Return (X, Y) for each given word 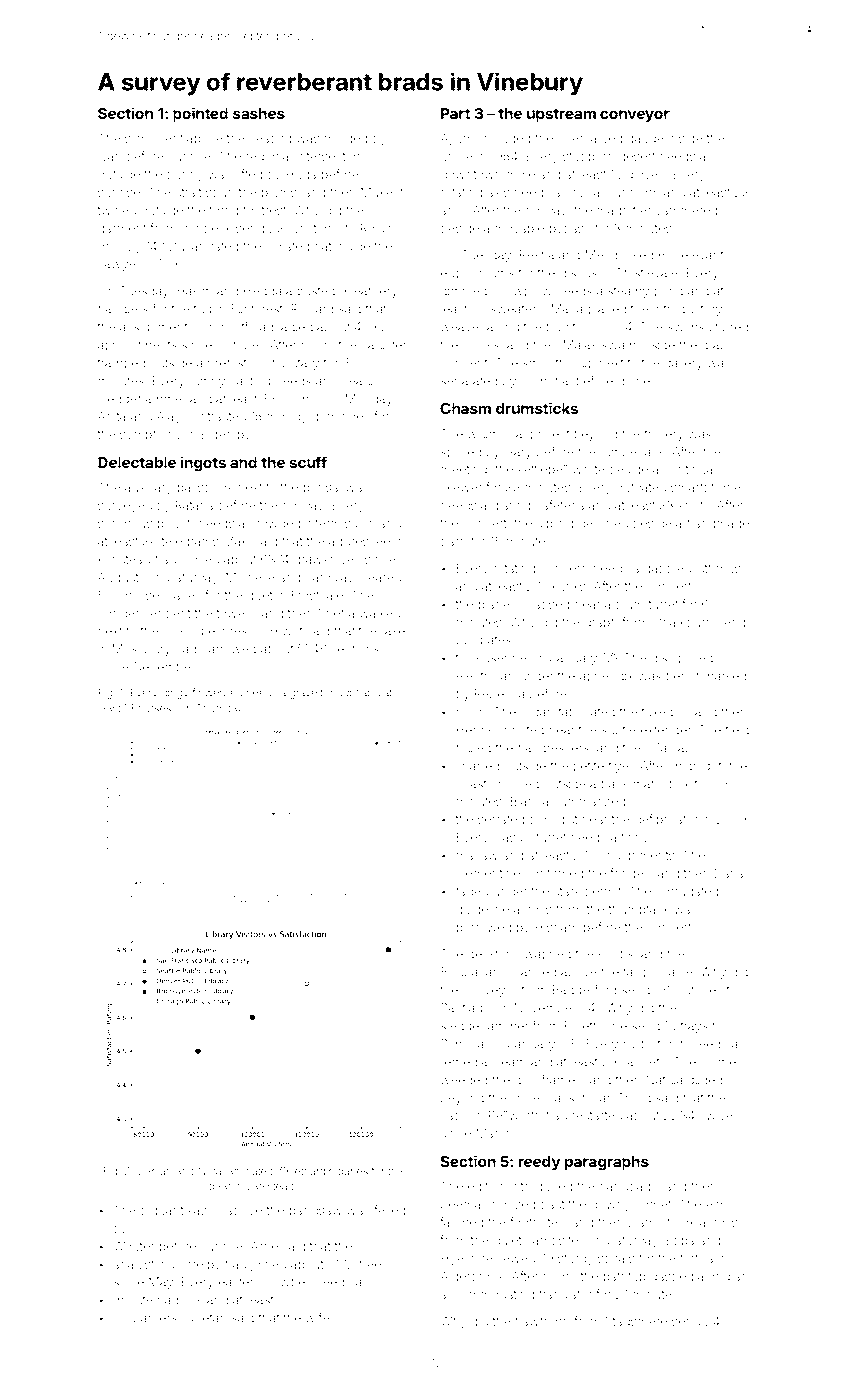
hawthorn (542, 1321)
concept (464, 364)
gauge (645, 140)
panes (353, 1173)
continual (689, 469)
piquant (162, 1211)
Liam (642, 1222)
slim (136, 138)
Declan (154, 1171)
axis (498, 193)
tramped (121, 364)
